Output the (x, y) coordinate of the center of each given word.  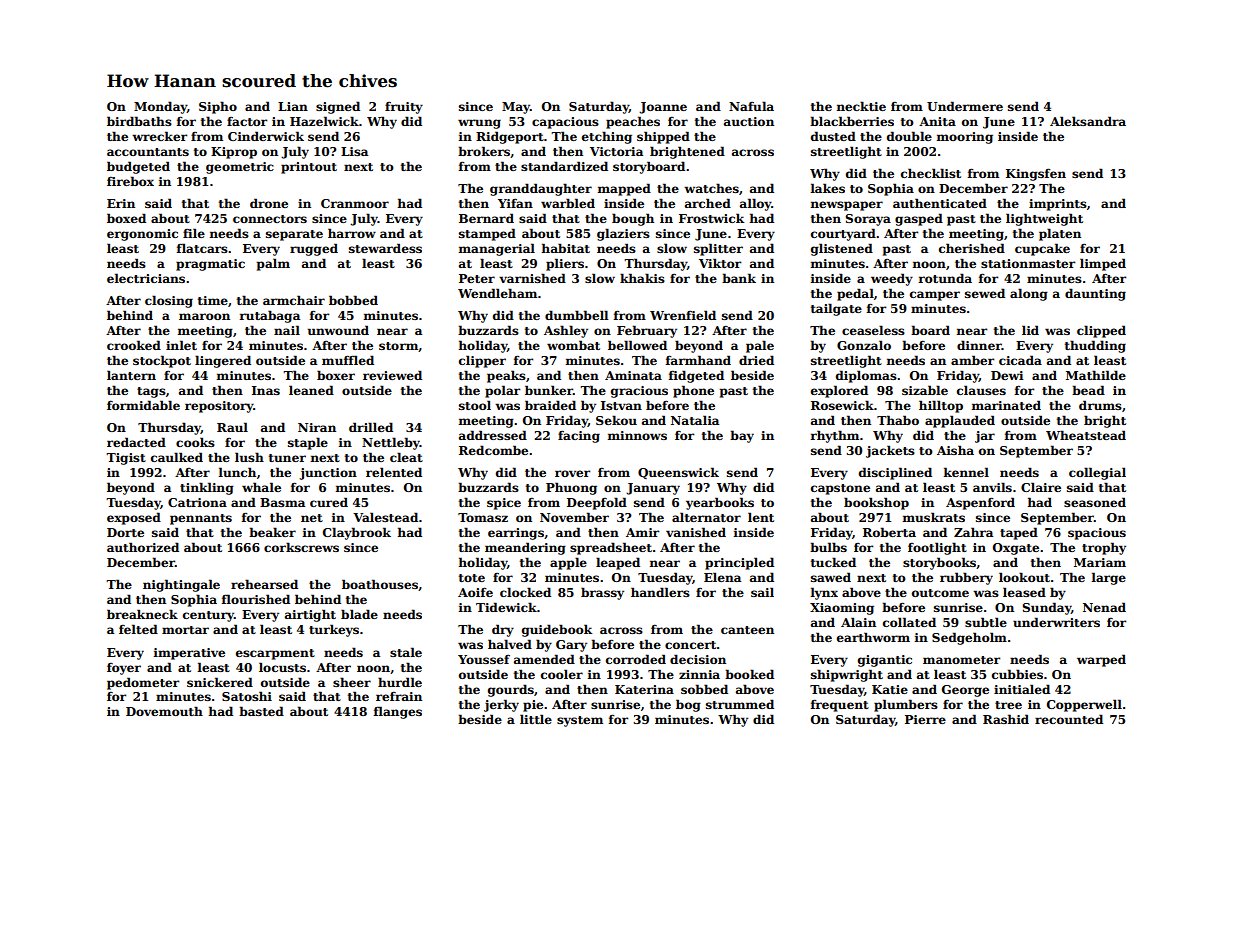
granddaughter (541, 189)
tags (151, 392)
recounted (1069, 719)
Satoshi (247, 696)
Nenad (1104, 607)
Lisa (354, 151)
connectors (270, 219)
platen (1060, 234)
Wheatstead (1086, 435)
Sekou (616, 420)
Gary (571, 646)
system (580, 721)
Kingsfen (1036, 175)
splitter (718, 249)
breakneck (142, 614)
